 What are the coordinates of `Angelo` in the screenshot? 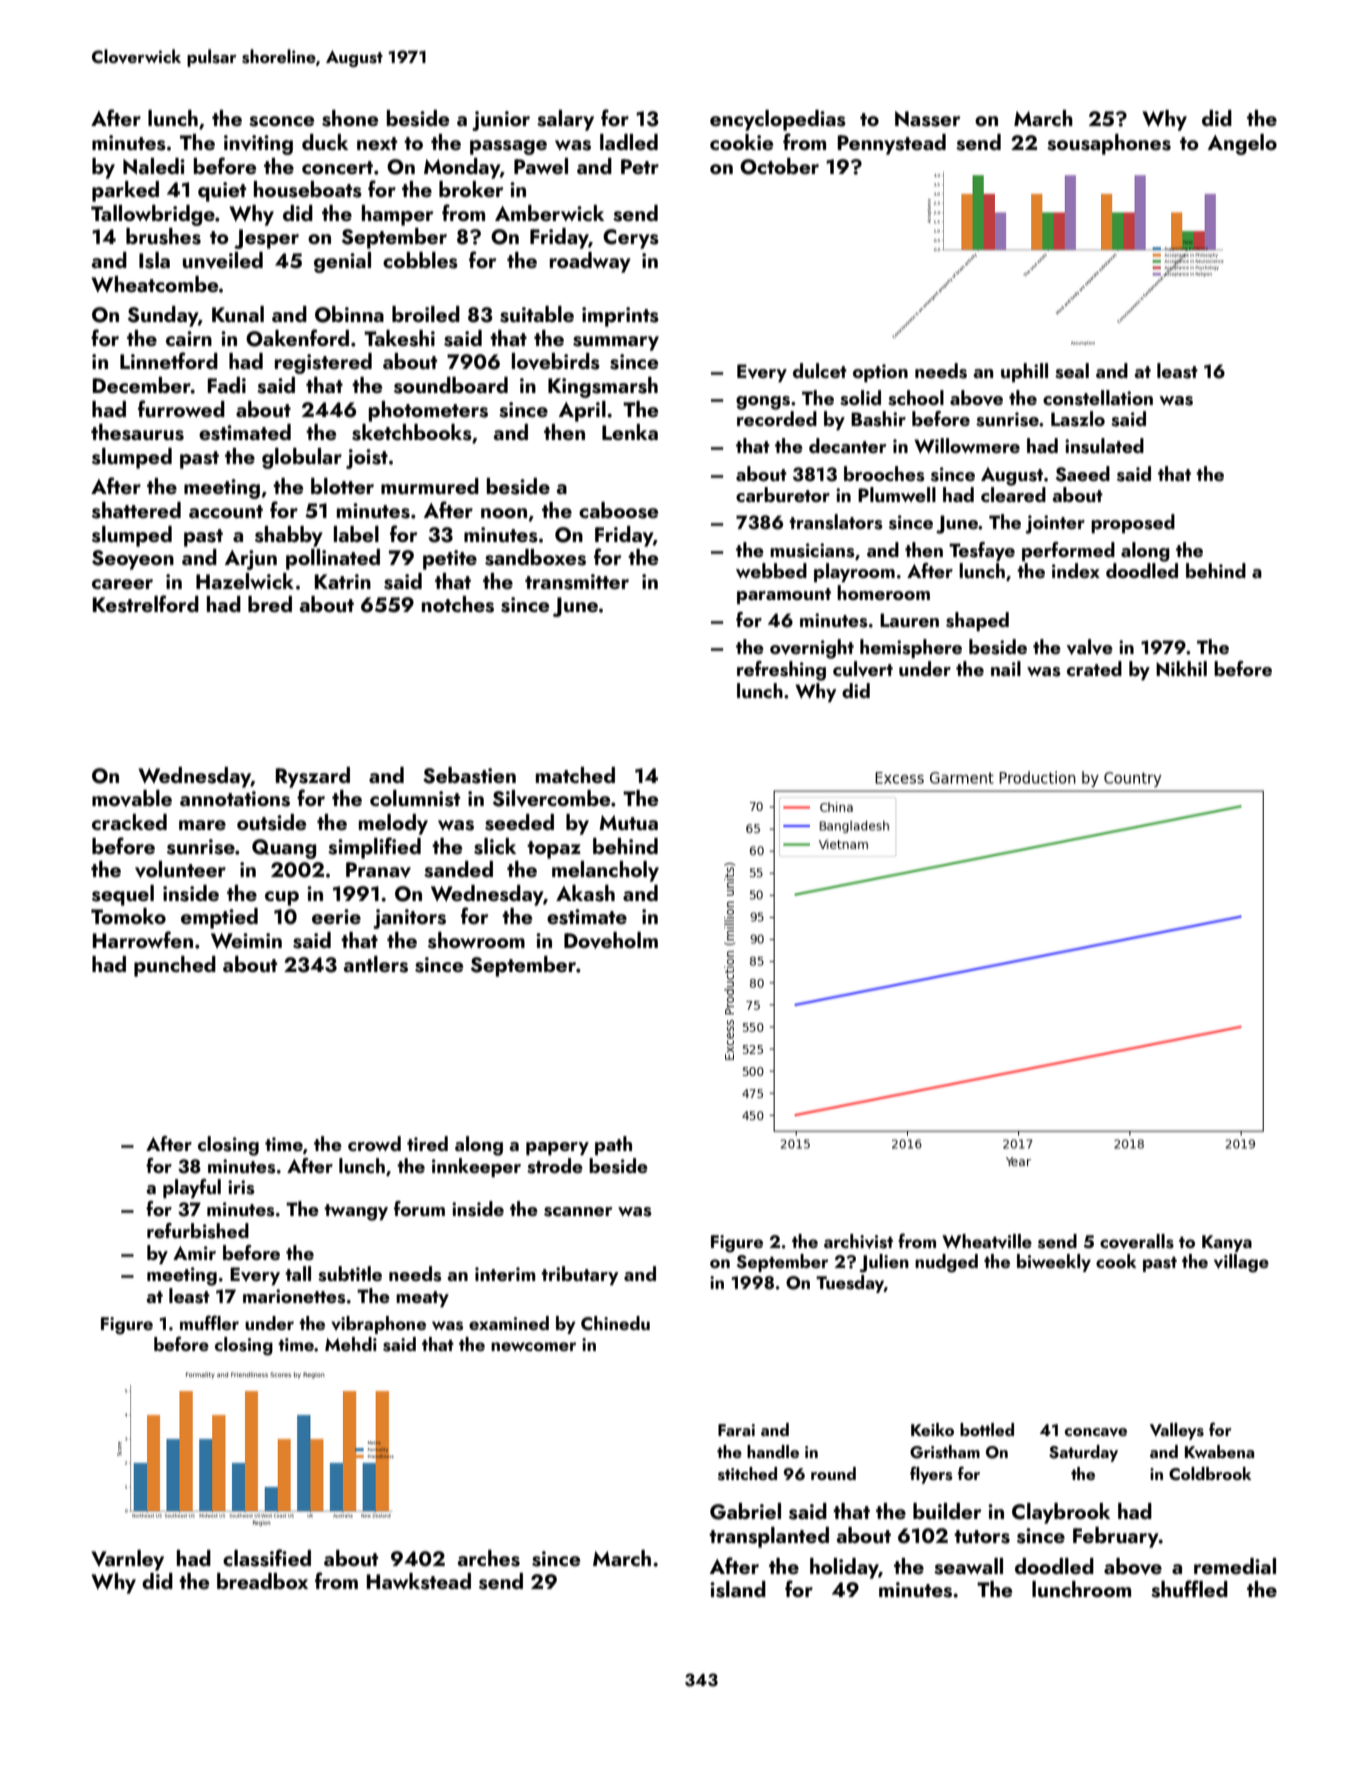 It's located at (1242, 144).
